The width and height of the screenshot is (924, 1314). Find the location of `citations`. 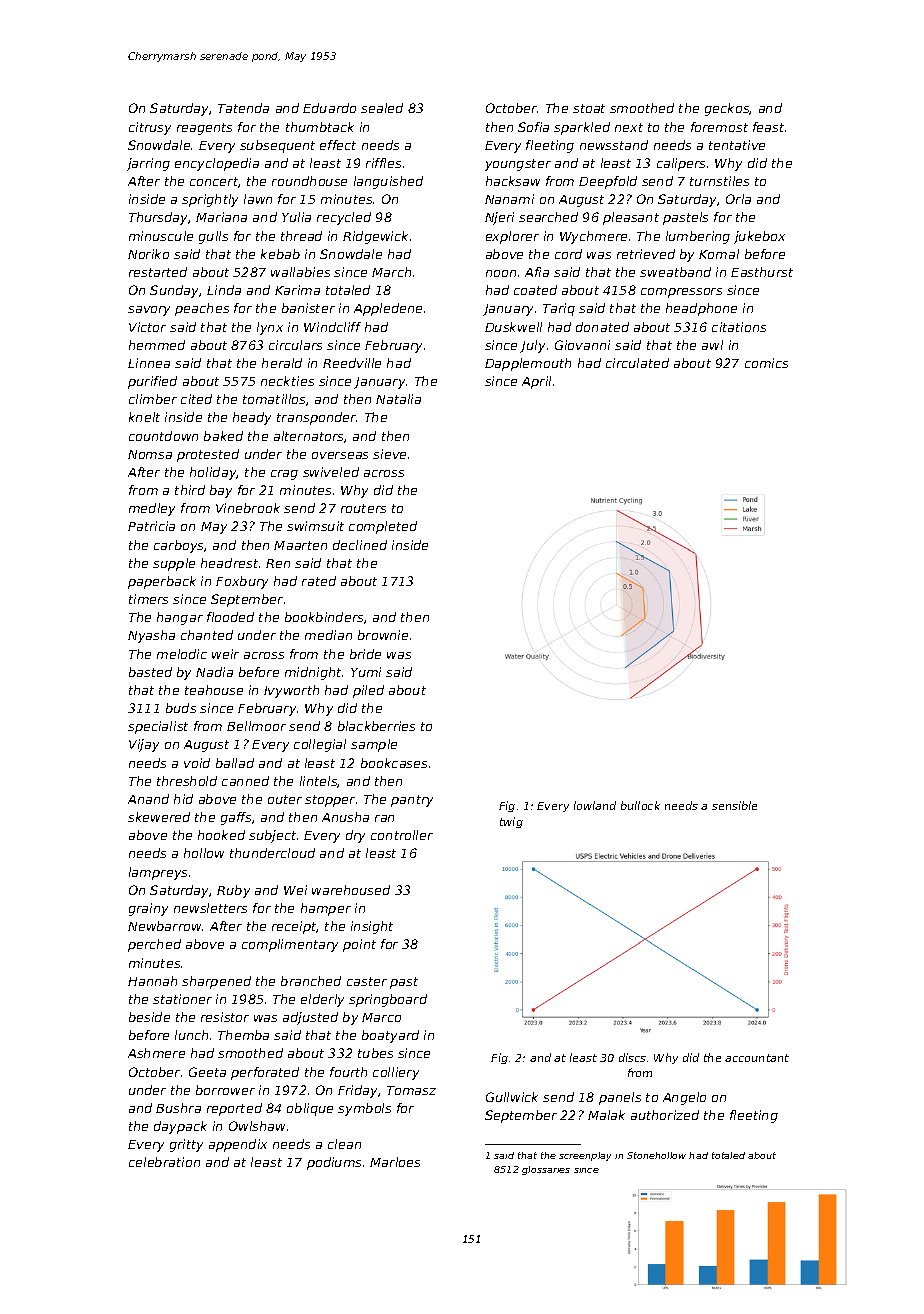

citations is located at coordinates (739, 327).
